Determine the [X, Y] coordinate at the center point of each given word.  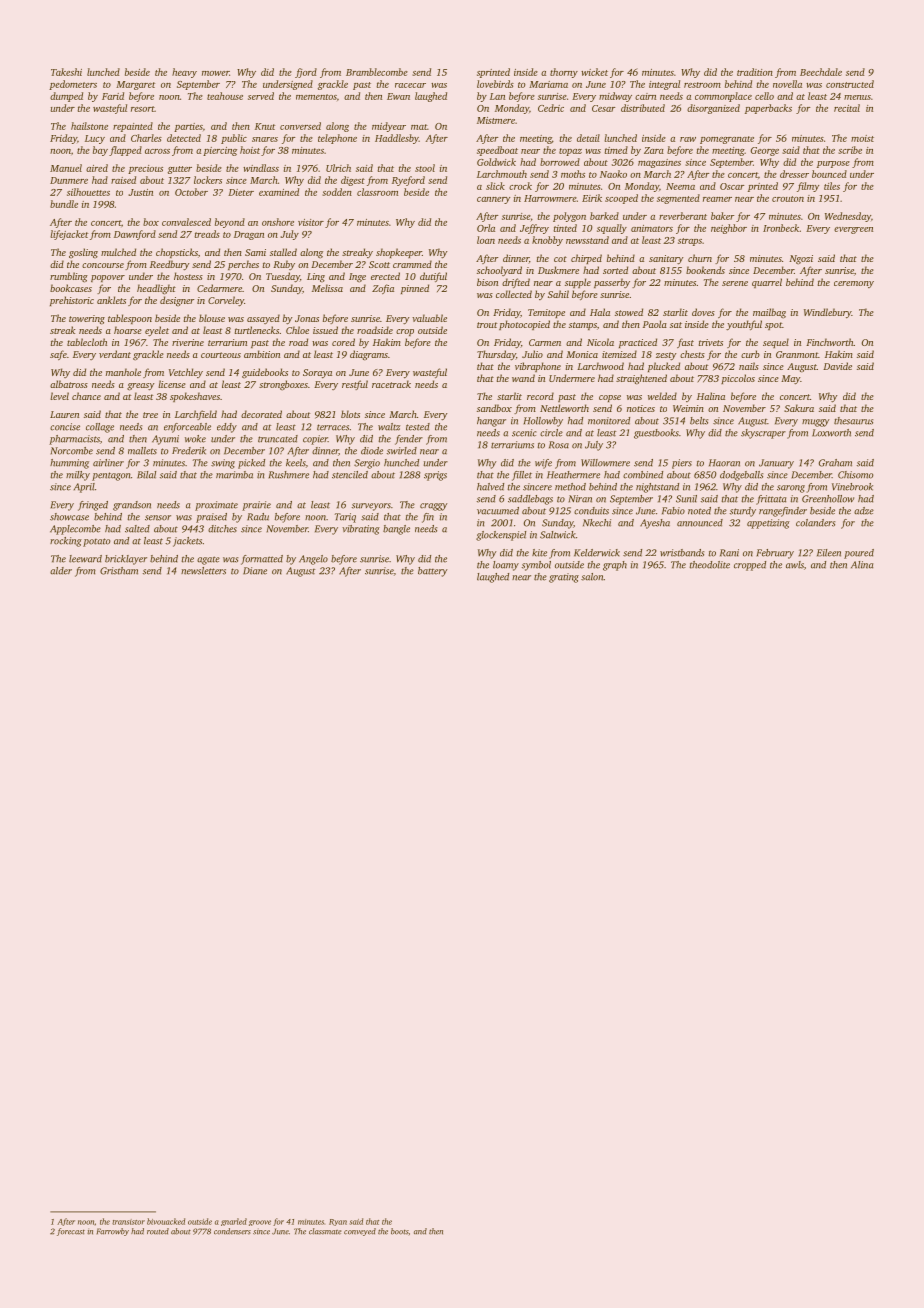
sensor [158, 518]
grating [564, 578]
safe [58, 355]
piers [682, 464]
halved [490, 487]
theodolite [709, 565]
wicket [594, 72]
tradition [755, 72]
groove [260, 1223]
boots [399, 1231]
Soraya [317, 374]
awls [795, 565]
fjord [306, 73]
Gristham [119, 571]
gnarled [234, 1222]
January [776, 464]
